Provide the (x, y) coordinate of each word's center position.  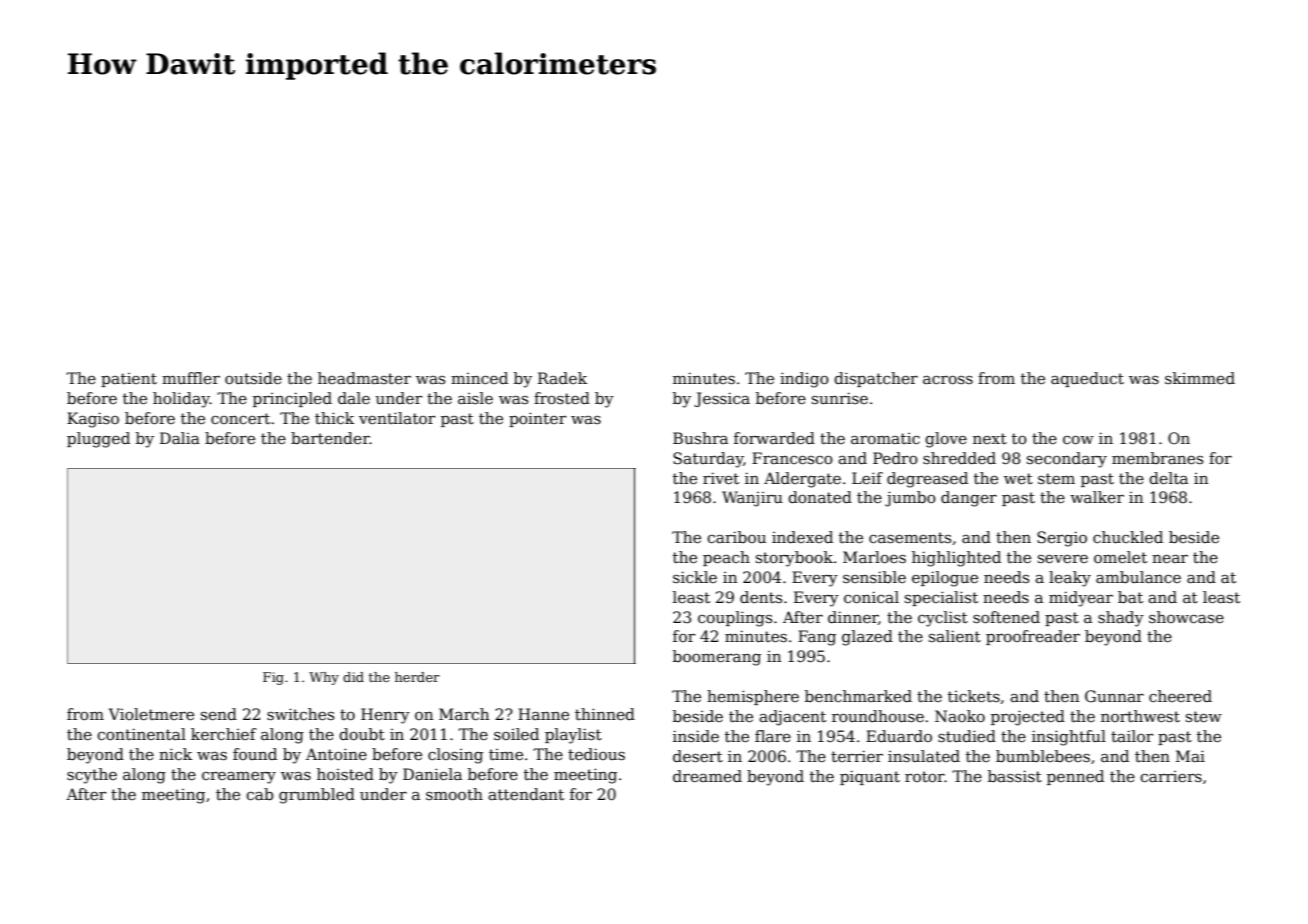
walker (1097, 497)
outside (253, 378)
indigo (804, 380)
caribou (736, 537)
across (948, 380)
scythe (92, 776)
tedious (596, 754)
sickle (695, 577)
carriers (1171, 777)
